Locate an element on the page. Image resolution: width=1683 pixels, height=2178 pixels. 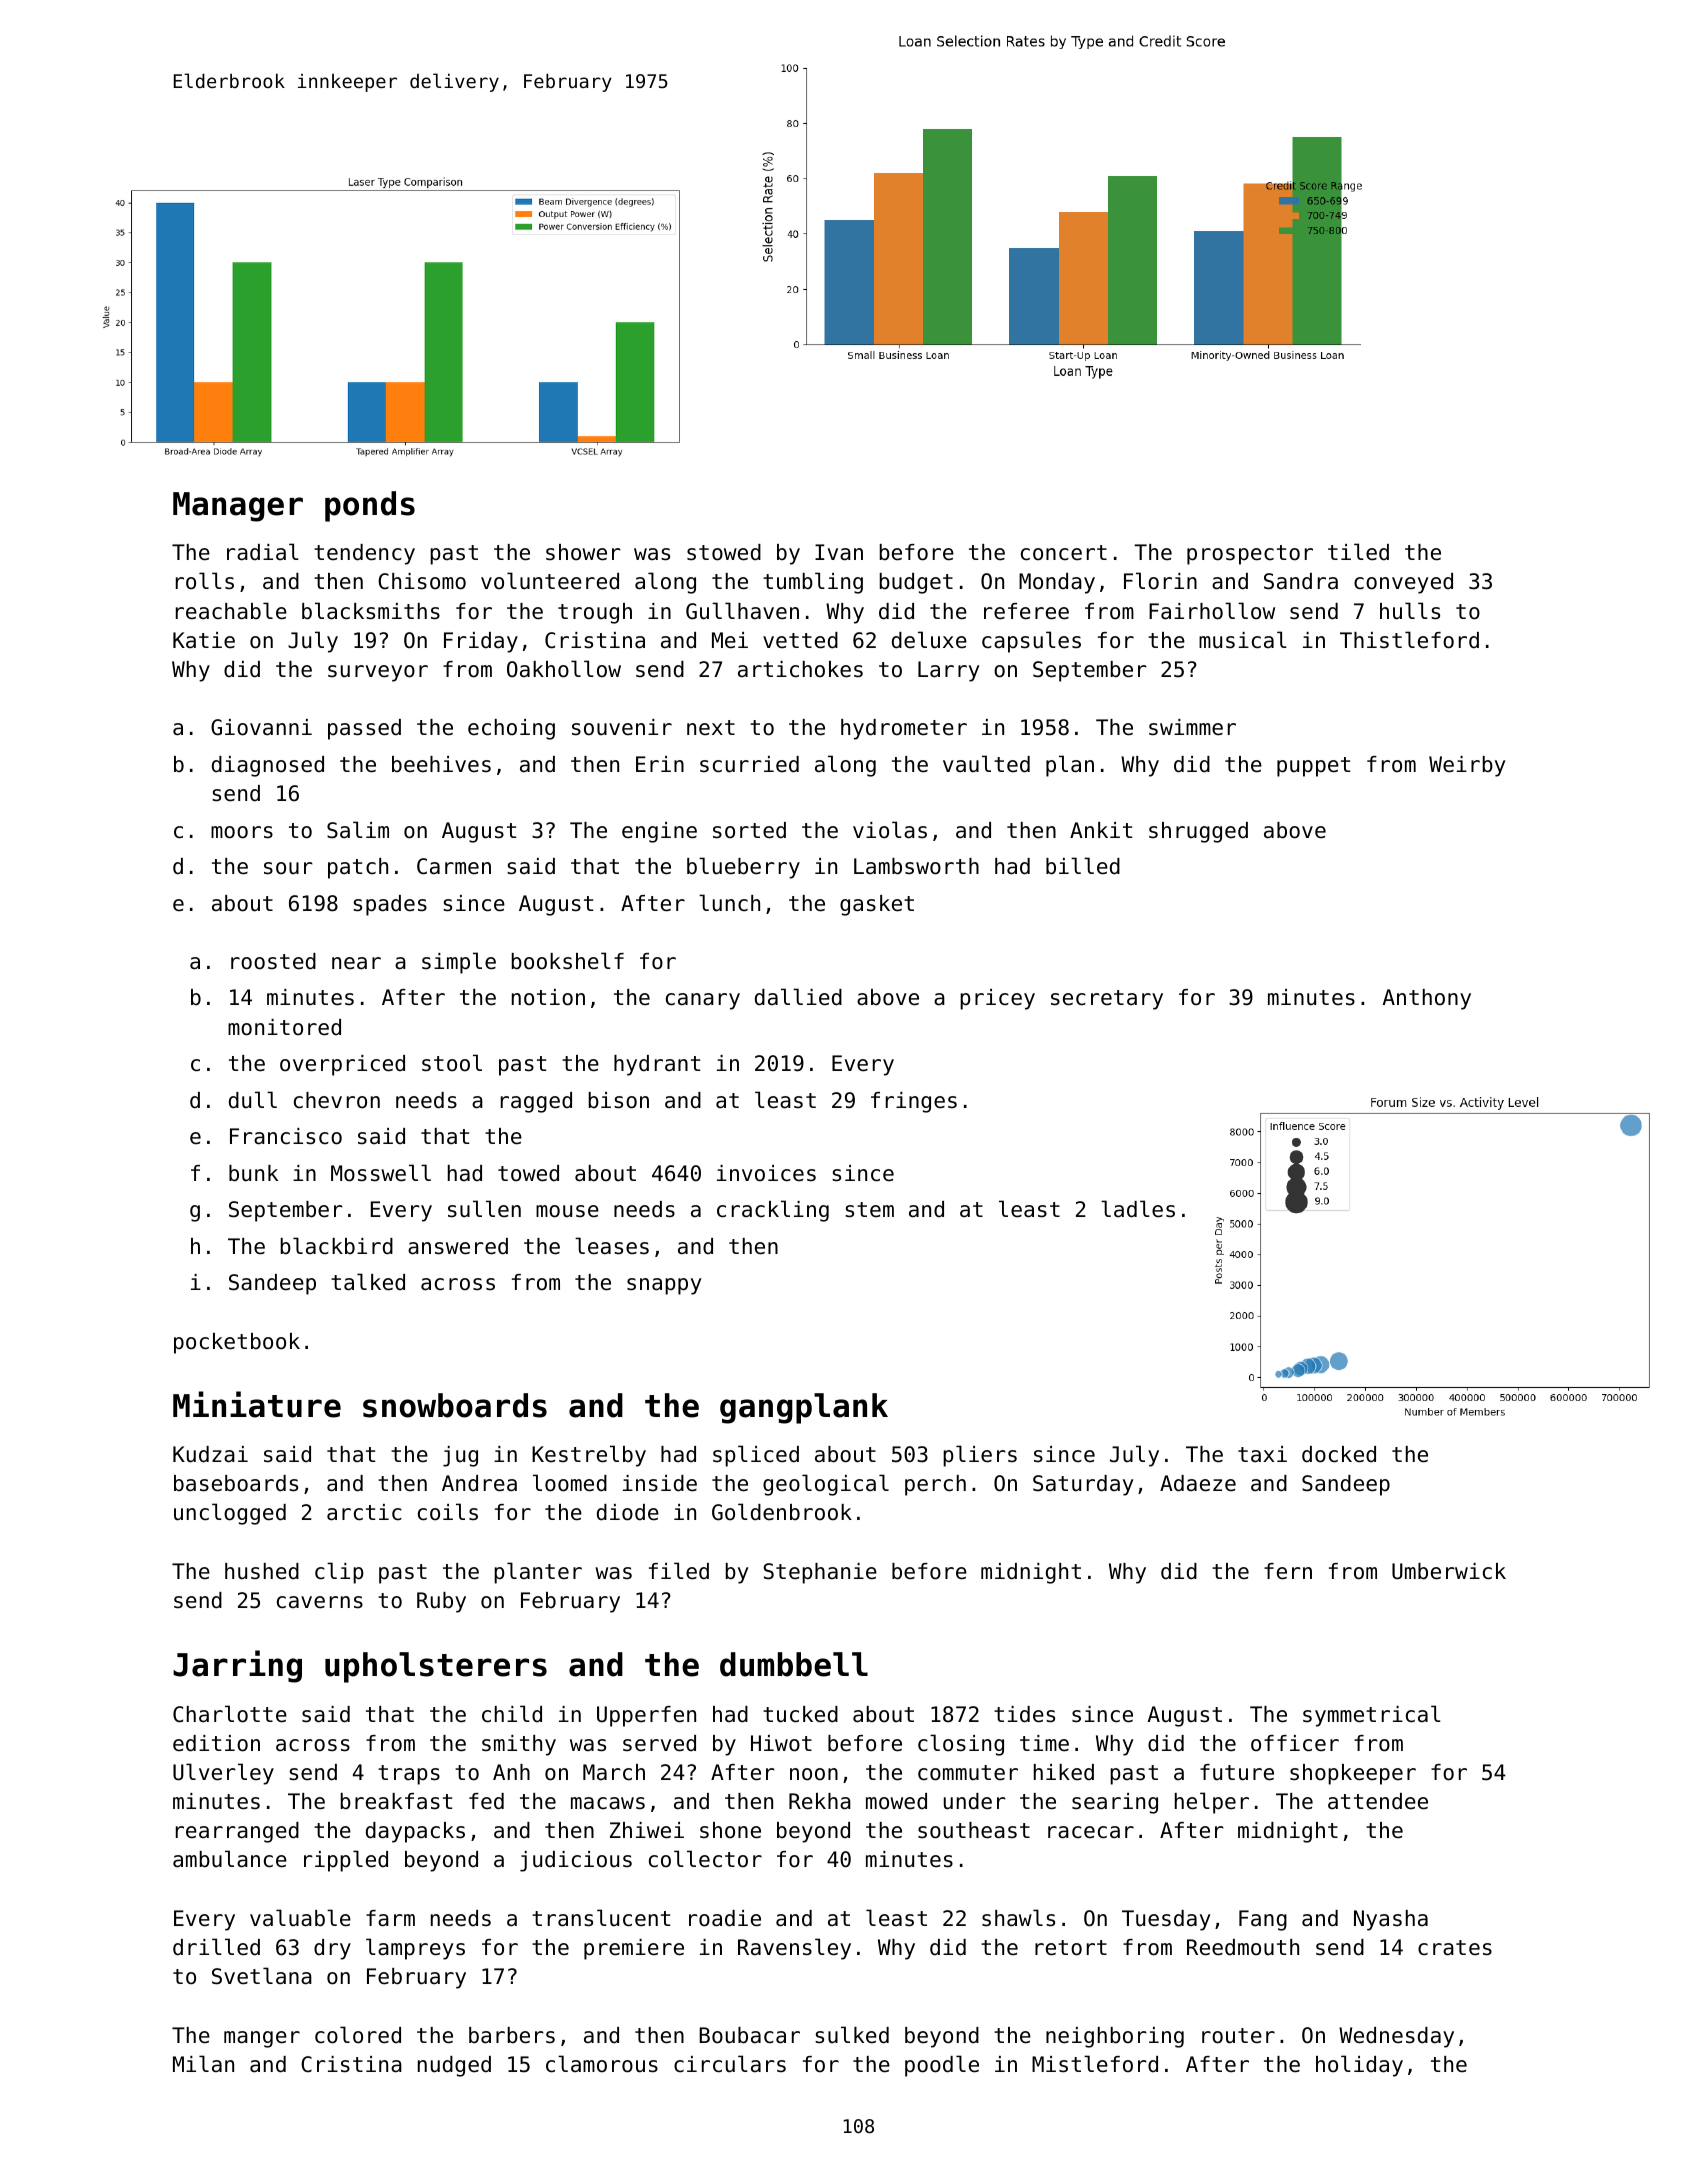
bookshelf is located at coordinates (568, 961).
